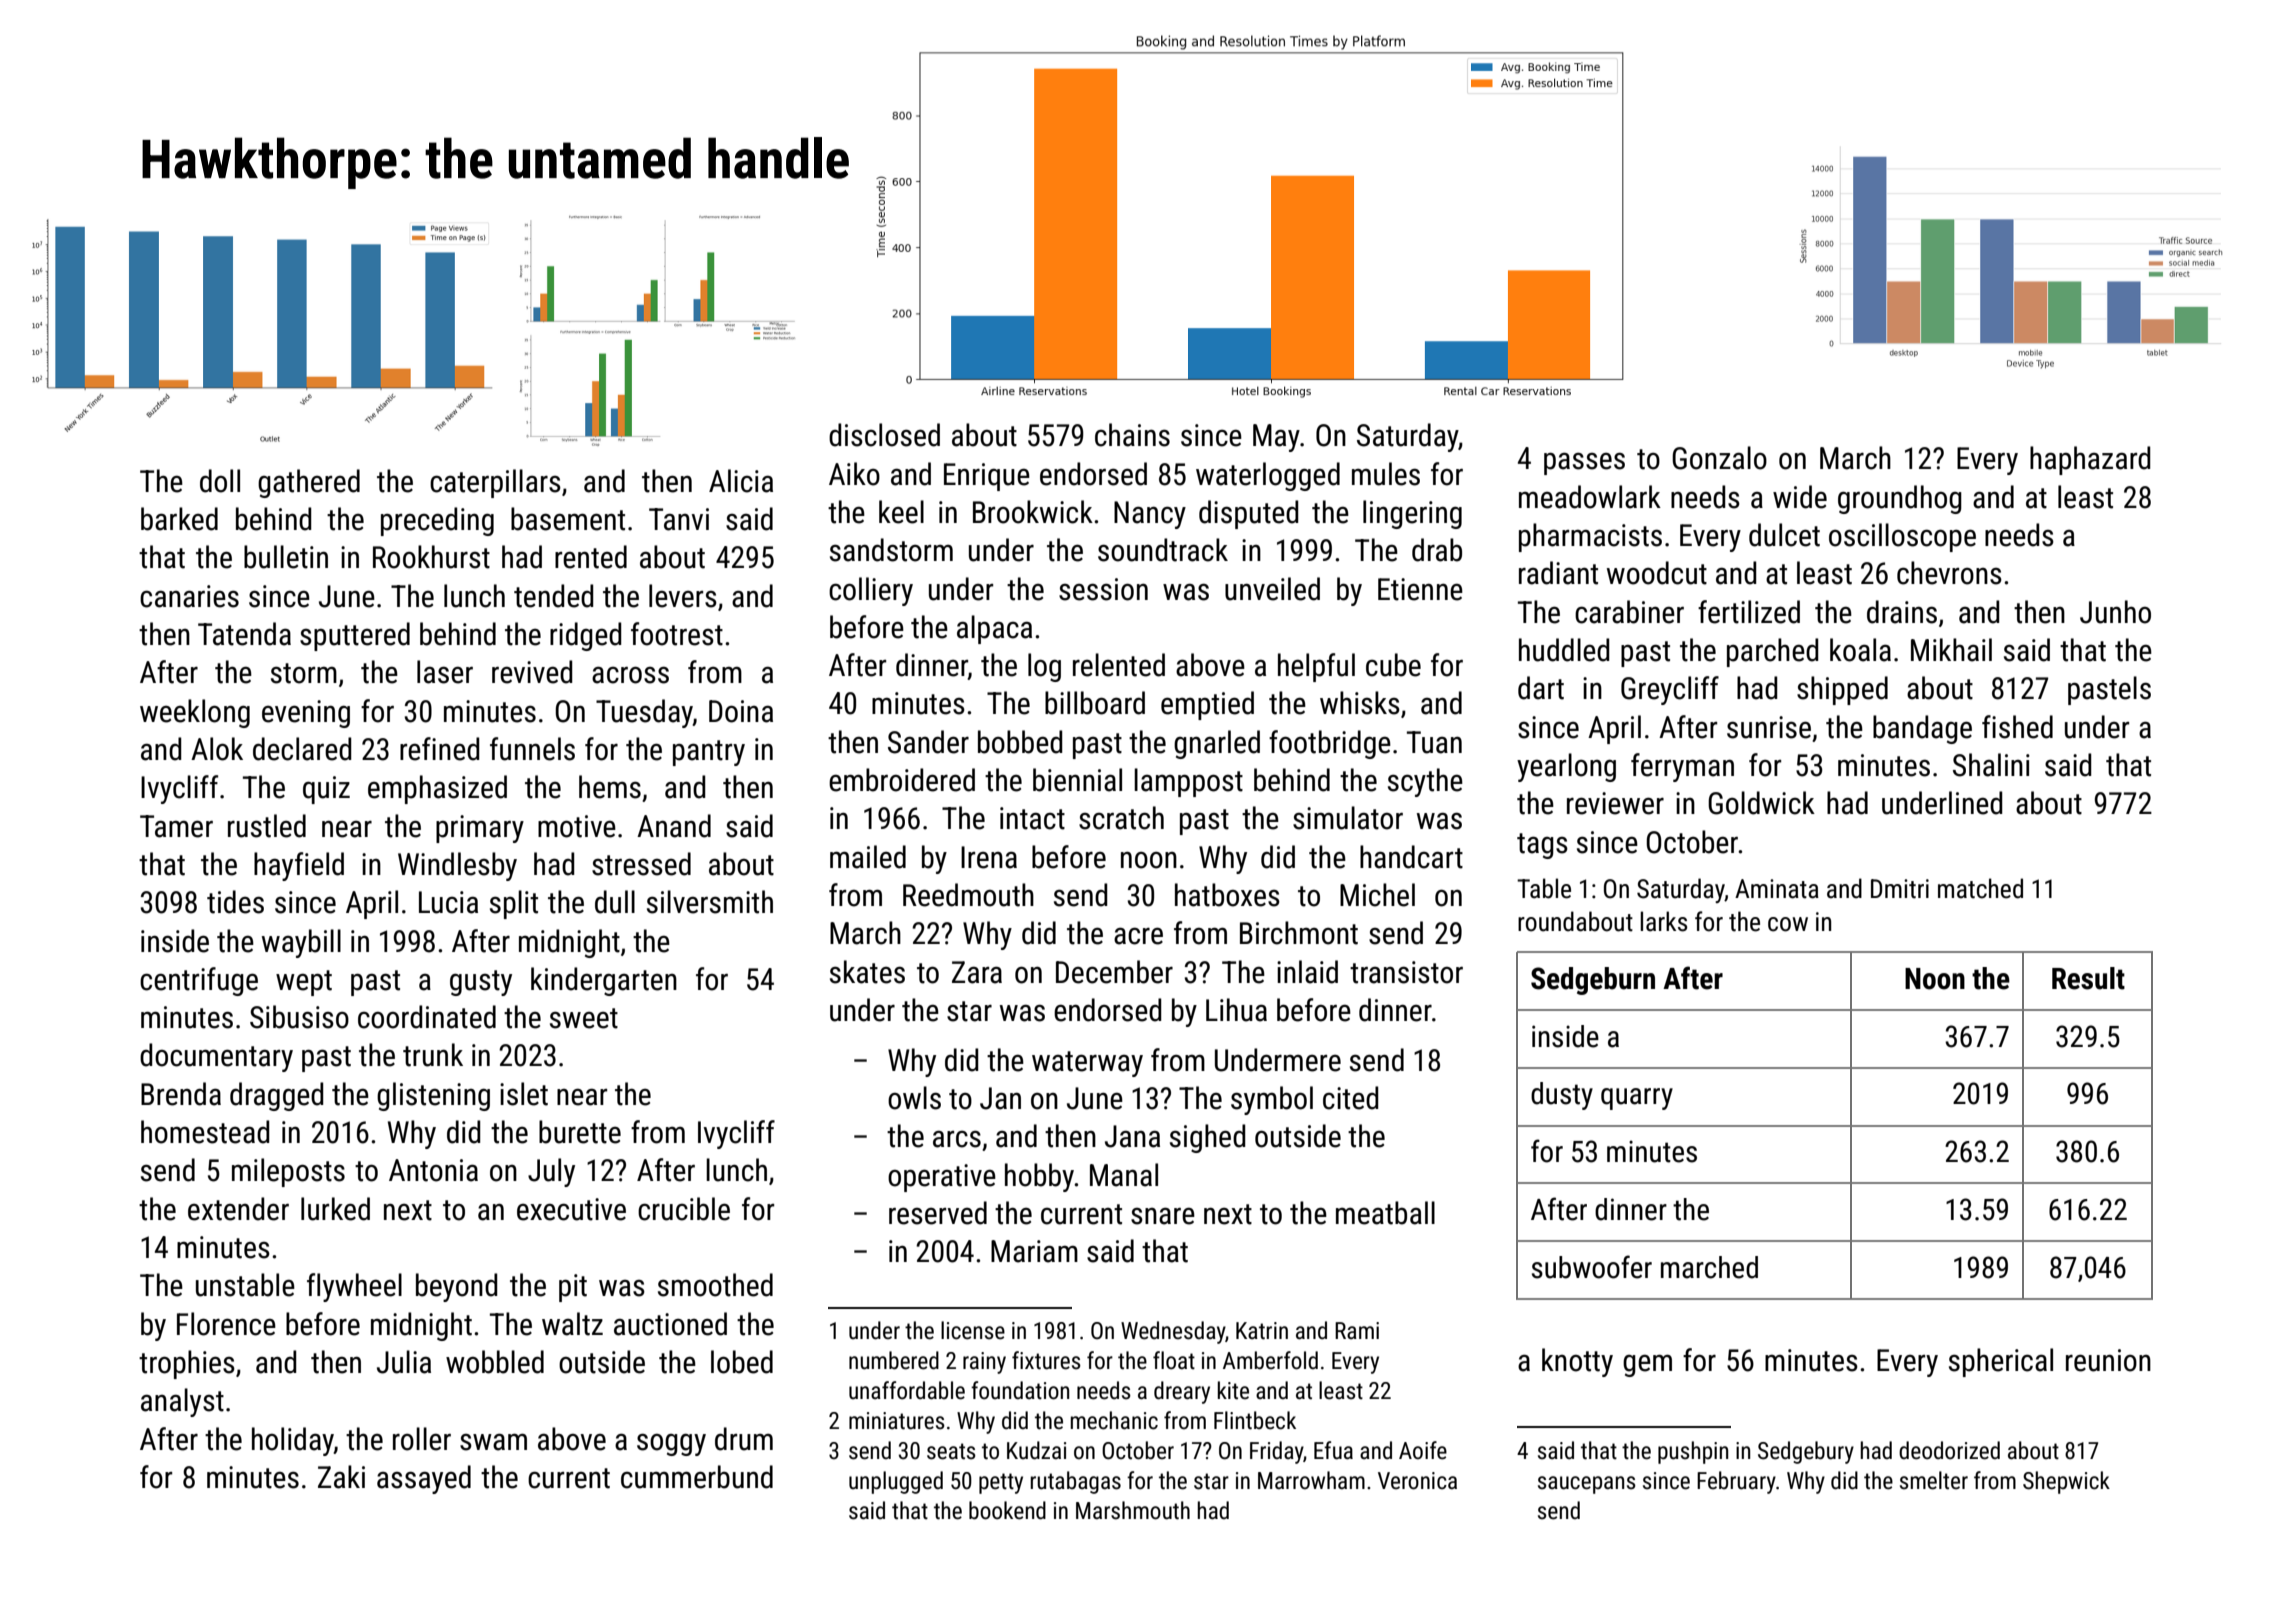  Describe the element at coordinates (1647, 1365) in the screenshot. I see `gem` at that location.
